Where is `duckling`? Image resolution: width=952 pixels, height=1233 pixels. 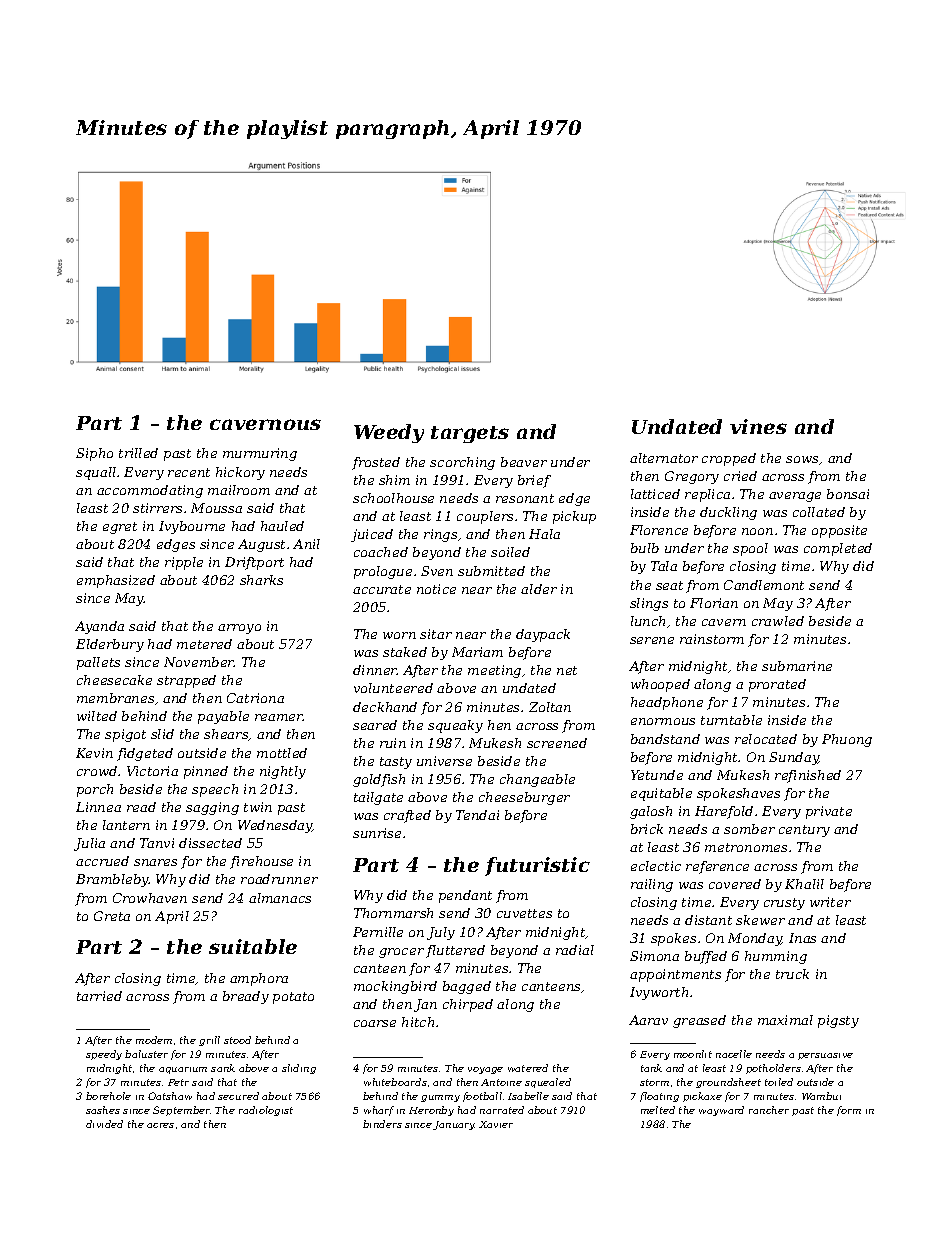 duckling is located at coordinates (728, 513).
